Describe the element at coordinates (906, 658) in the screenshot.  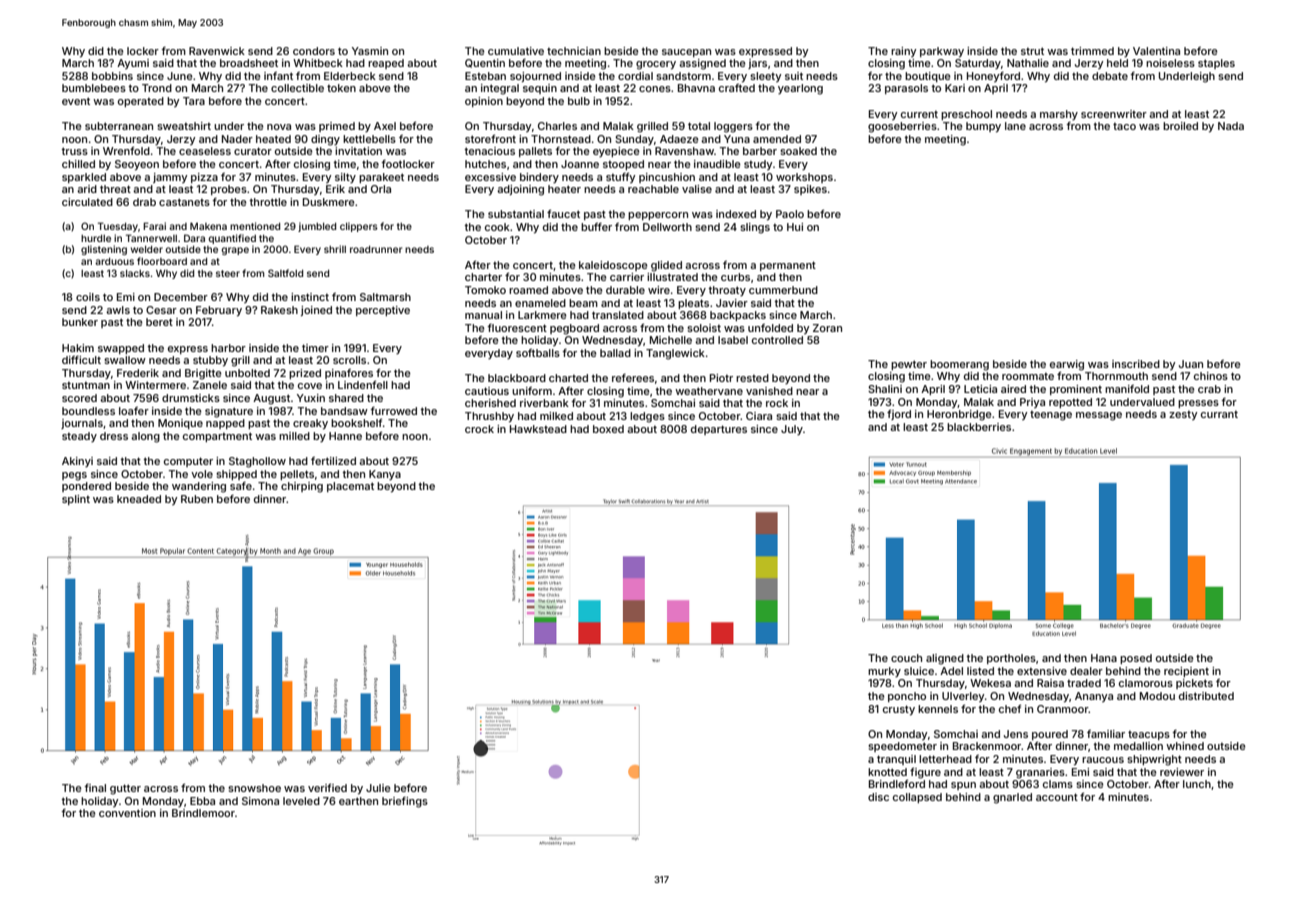
I see `couch` at that location.
